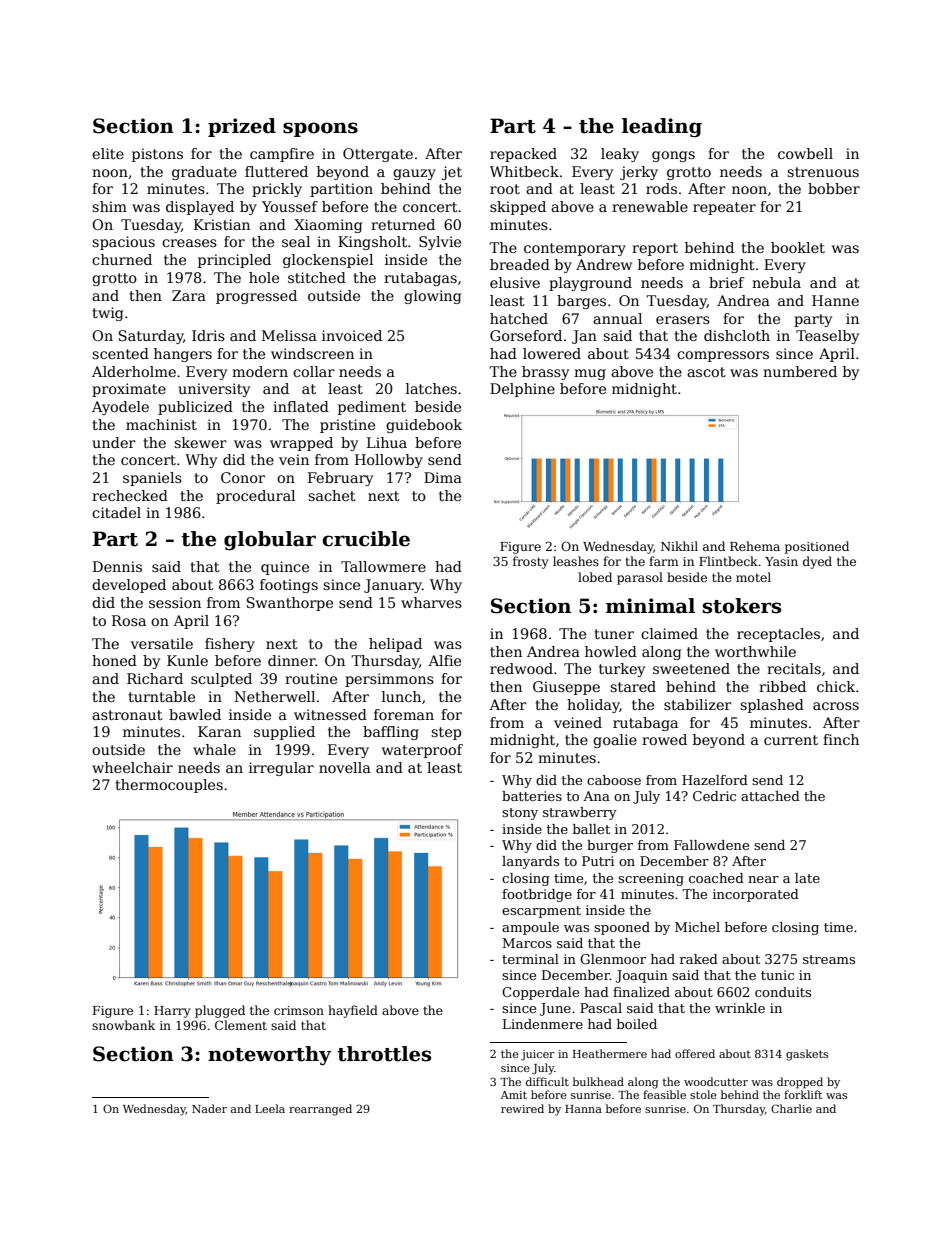 This screenshot has height=1233, width=952. Describe the element at coordinates (108, 153) in the screenshot. I see `elite` at that location.
